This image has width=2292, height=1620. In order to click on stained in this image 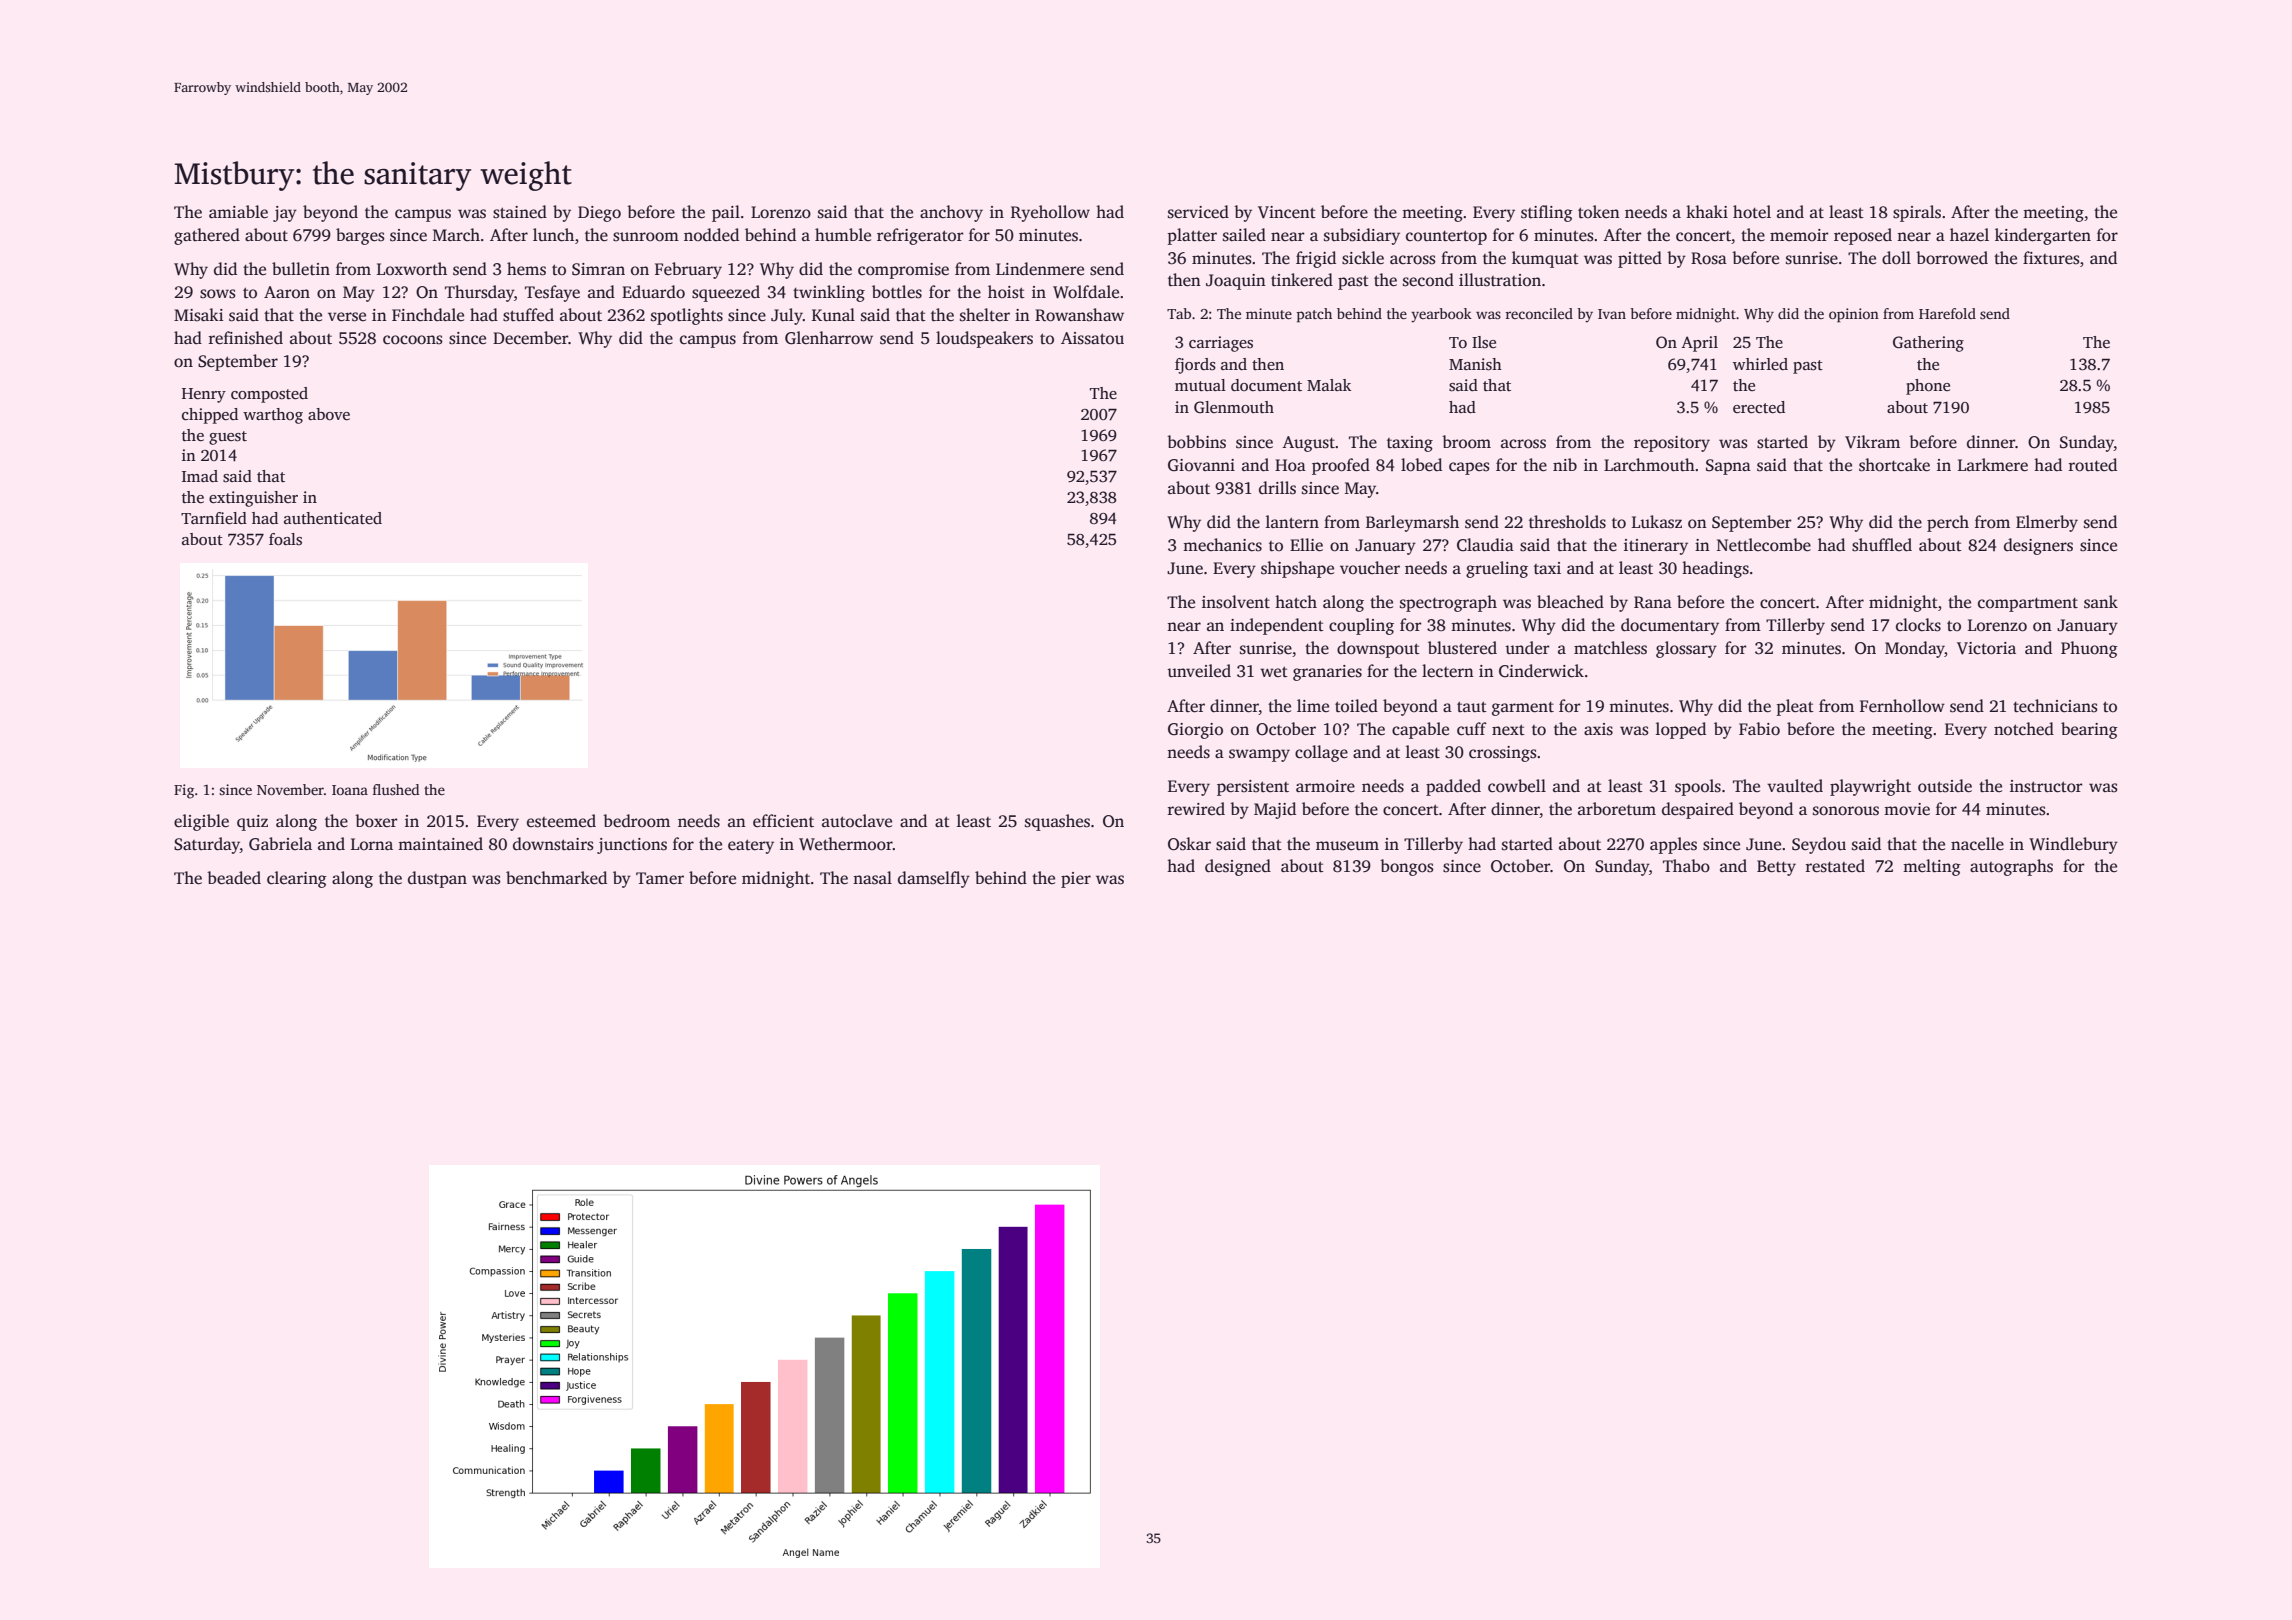, I will do `click(520, 212)`.
